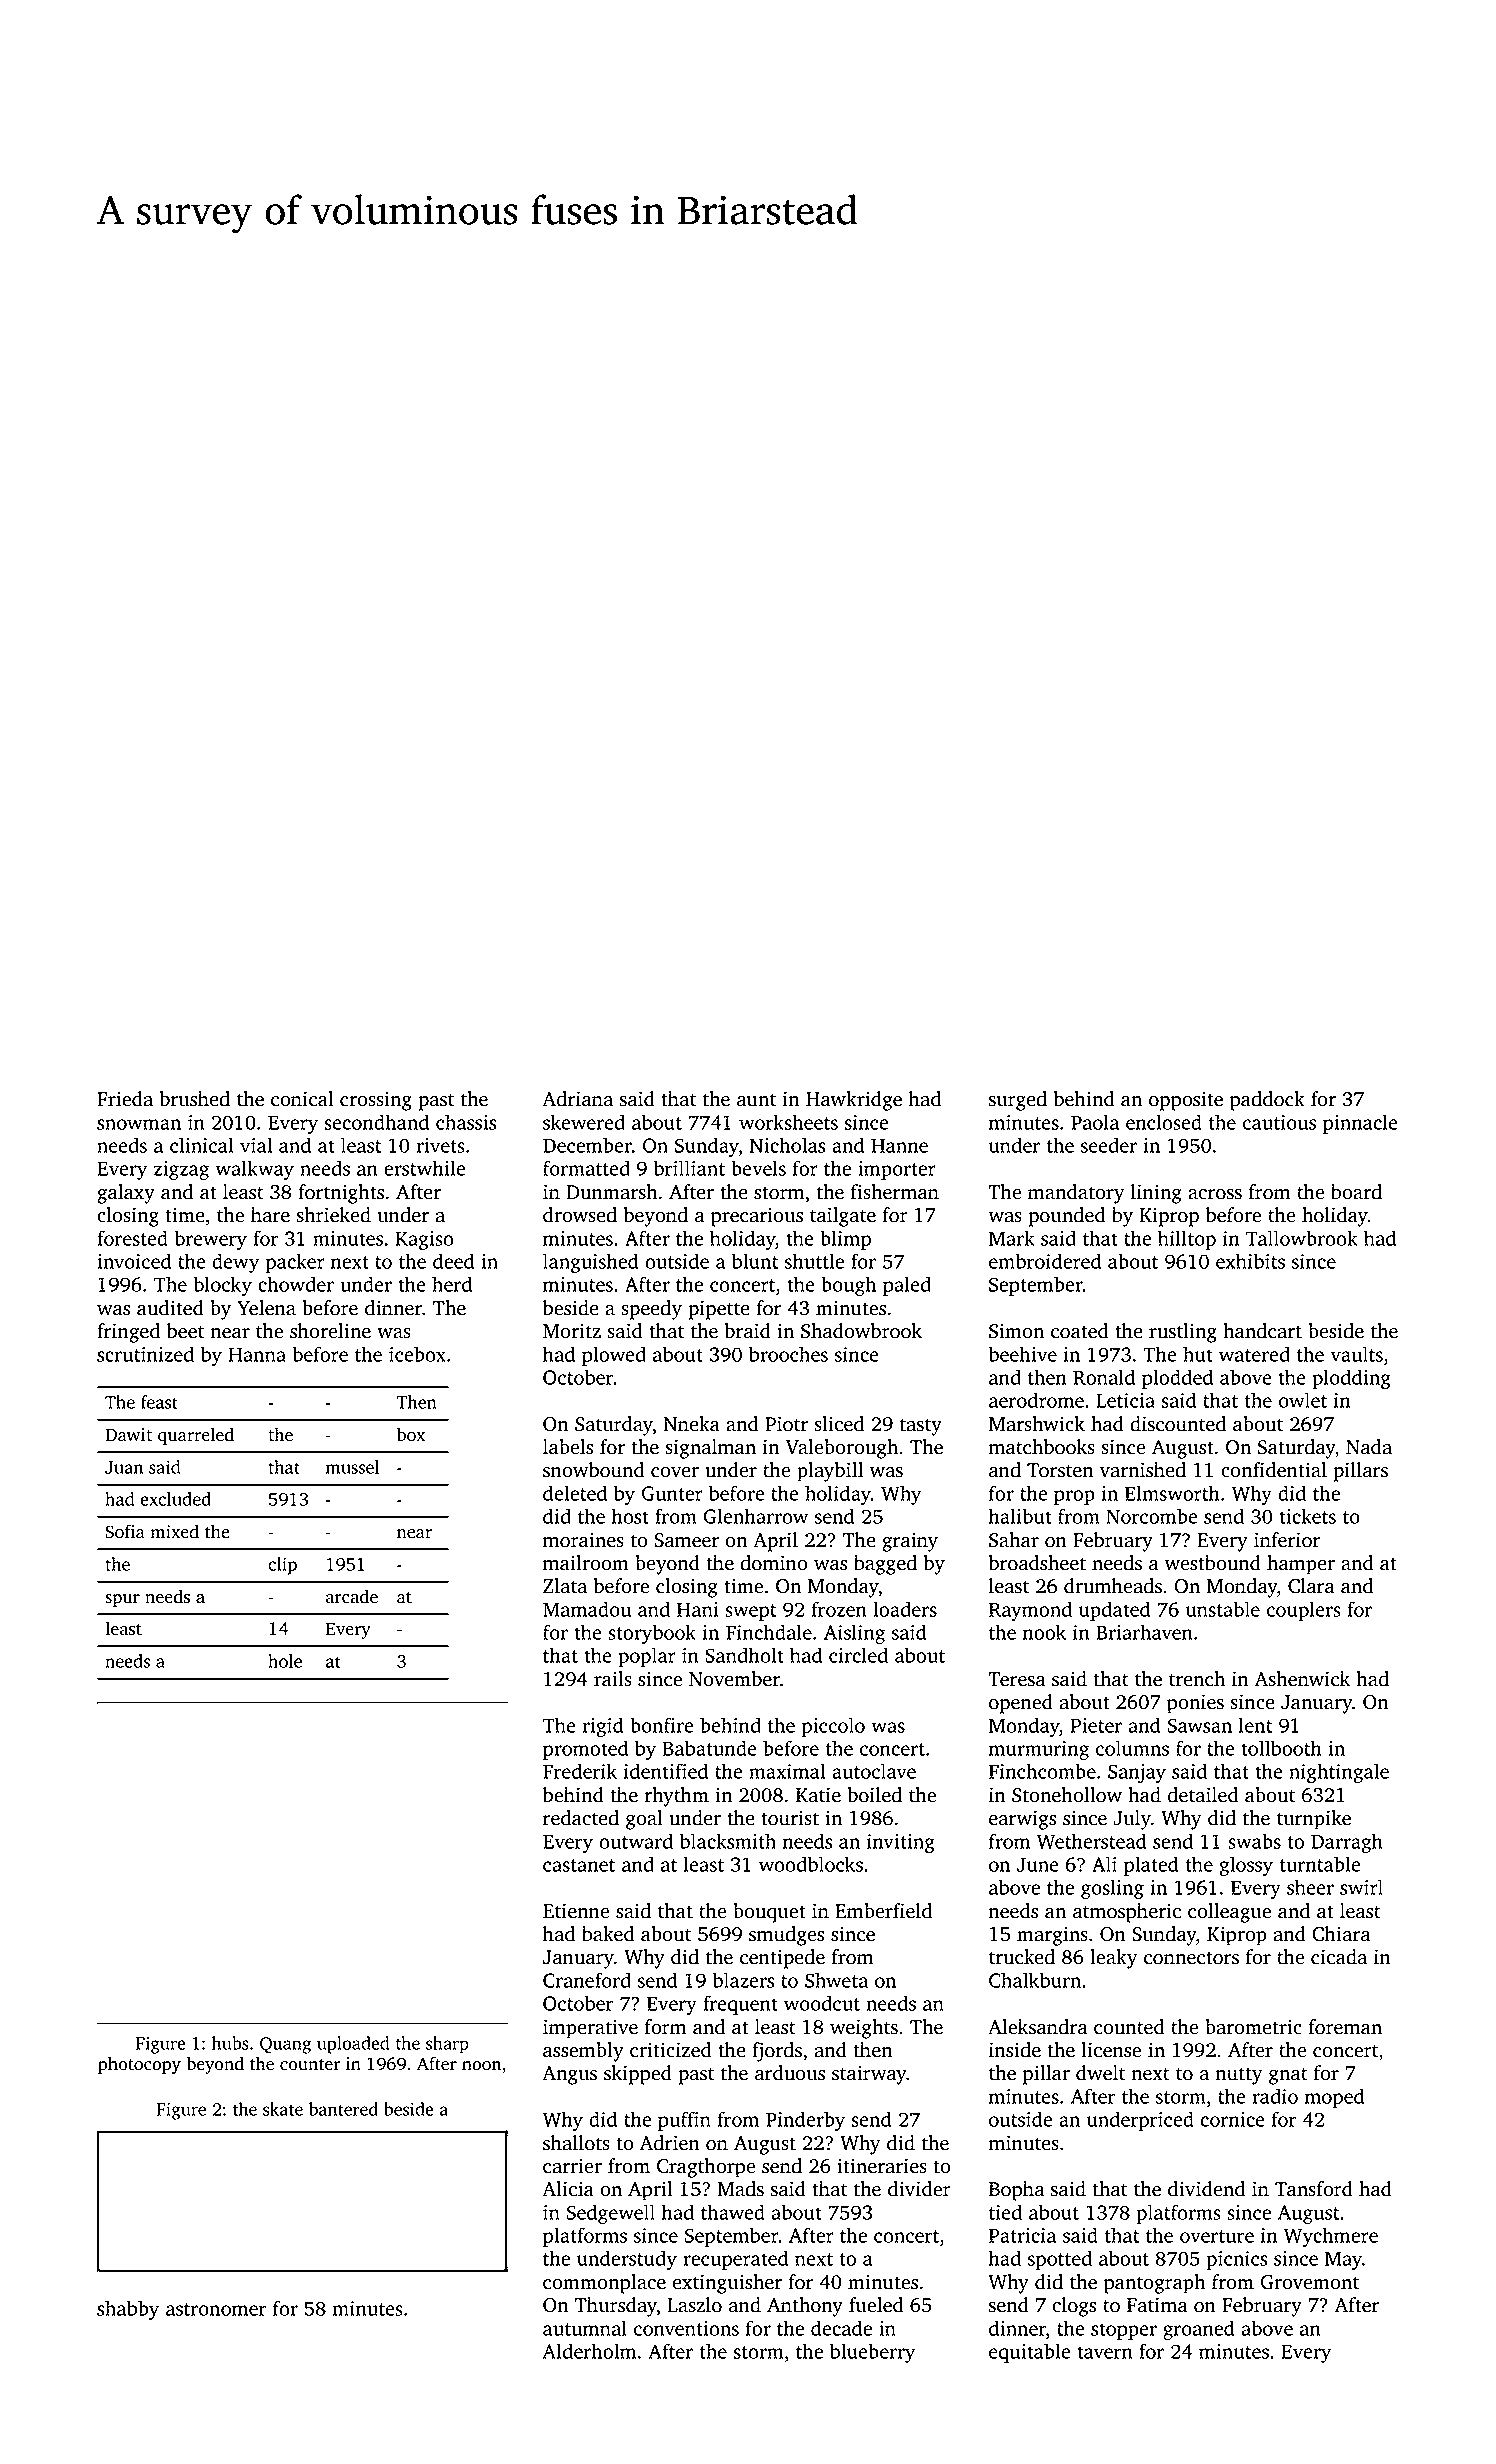 The image size is (1496, 2464). I want to click on lining, so click(1156, 1194).
